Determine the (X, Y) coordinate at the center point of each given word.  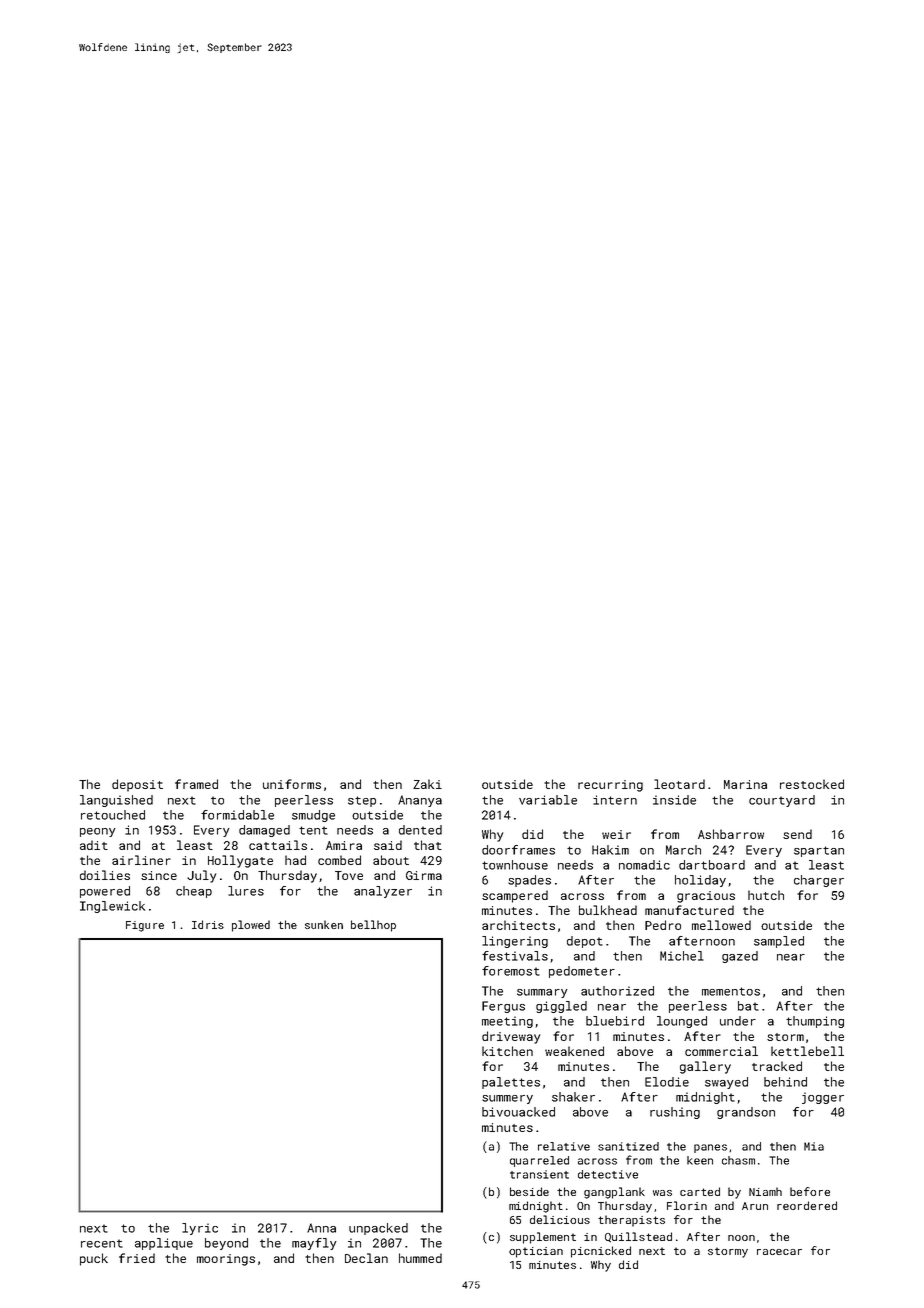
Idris (208, 924)
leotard (679, 784)
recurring (610, 786)
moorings (226, 1260)
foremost (511, 971)
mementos (731, 991)
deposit (137, 785)
